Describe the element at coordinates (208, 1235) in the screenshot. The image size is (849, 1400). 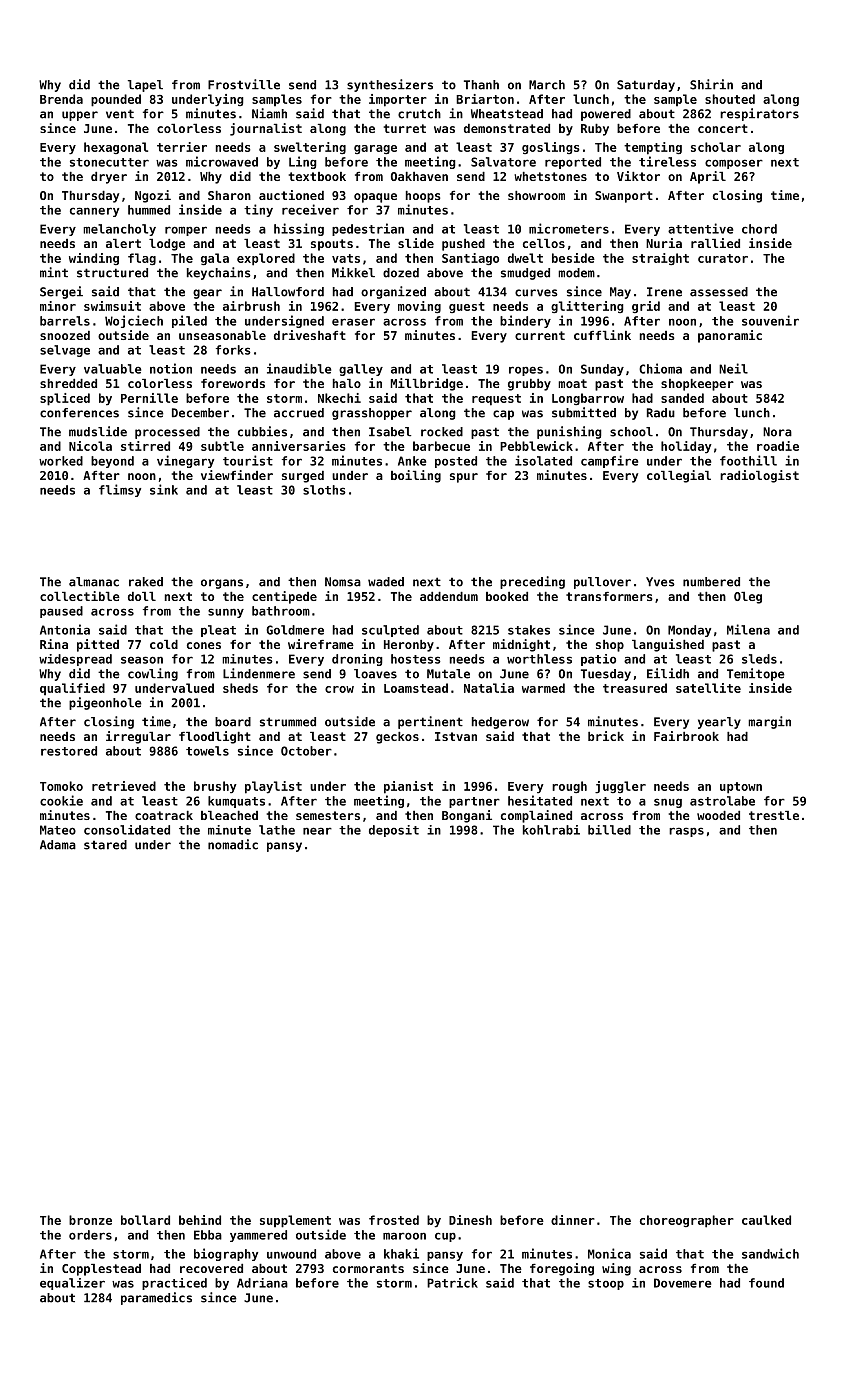
I see `Ebba` at that location.
